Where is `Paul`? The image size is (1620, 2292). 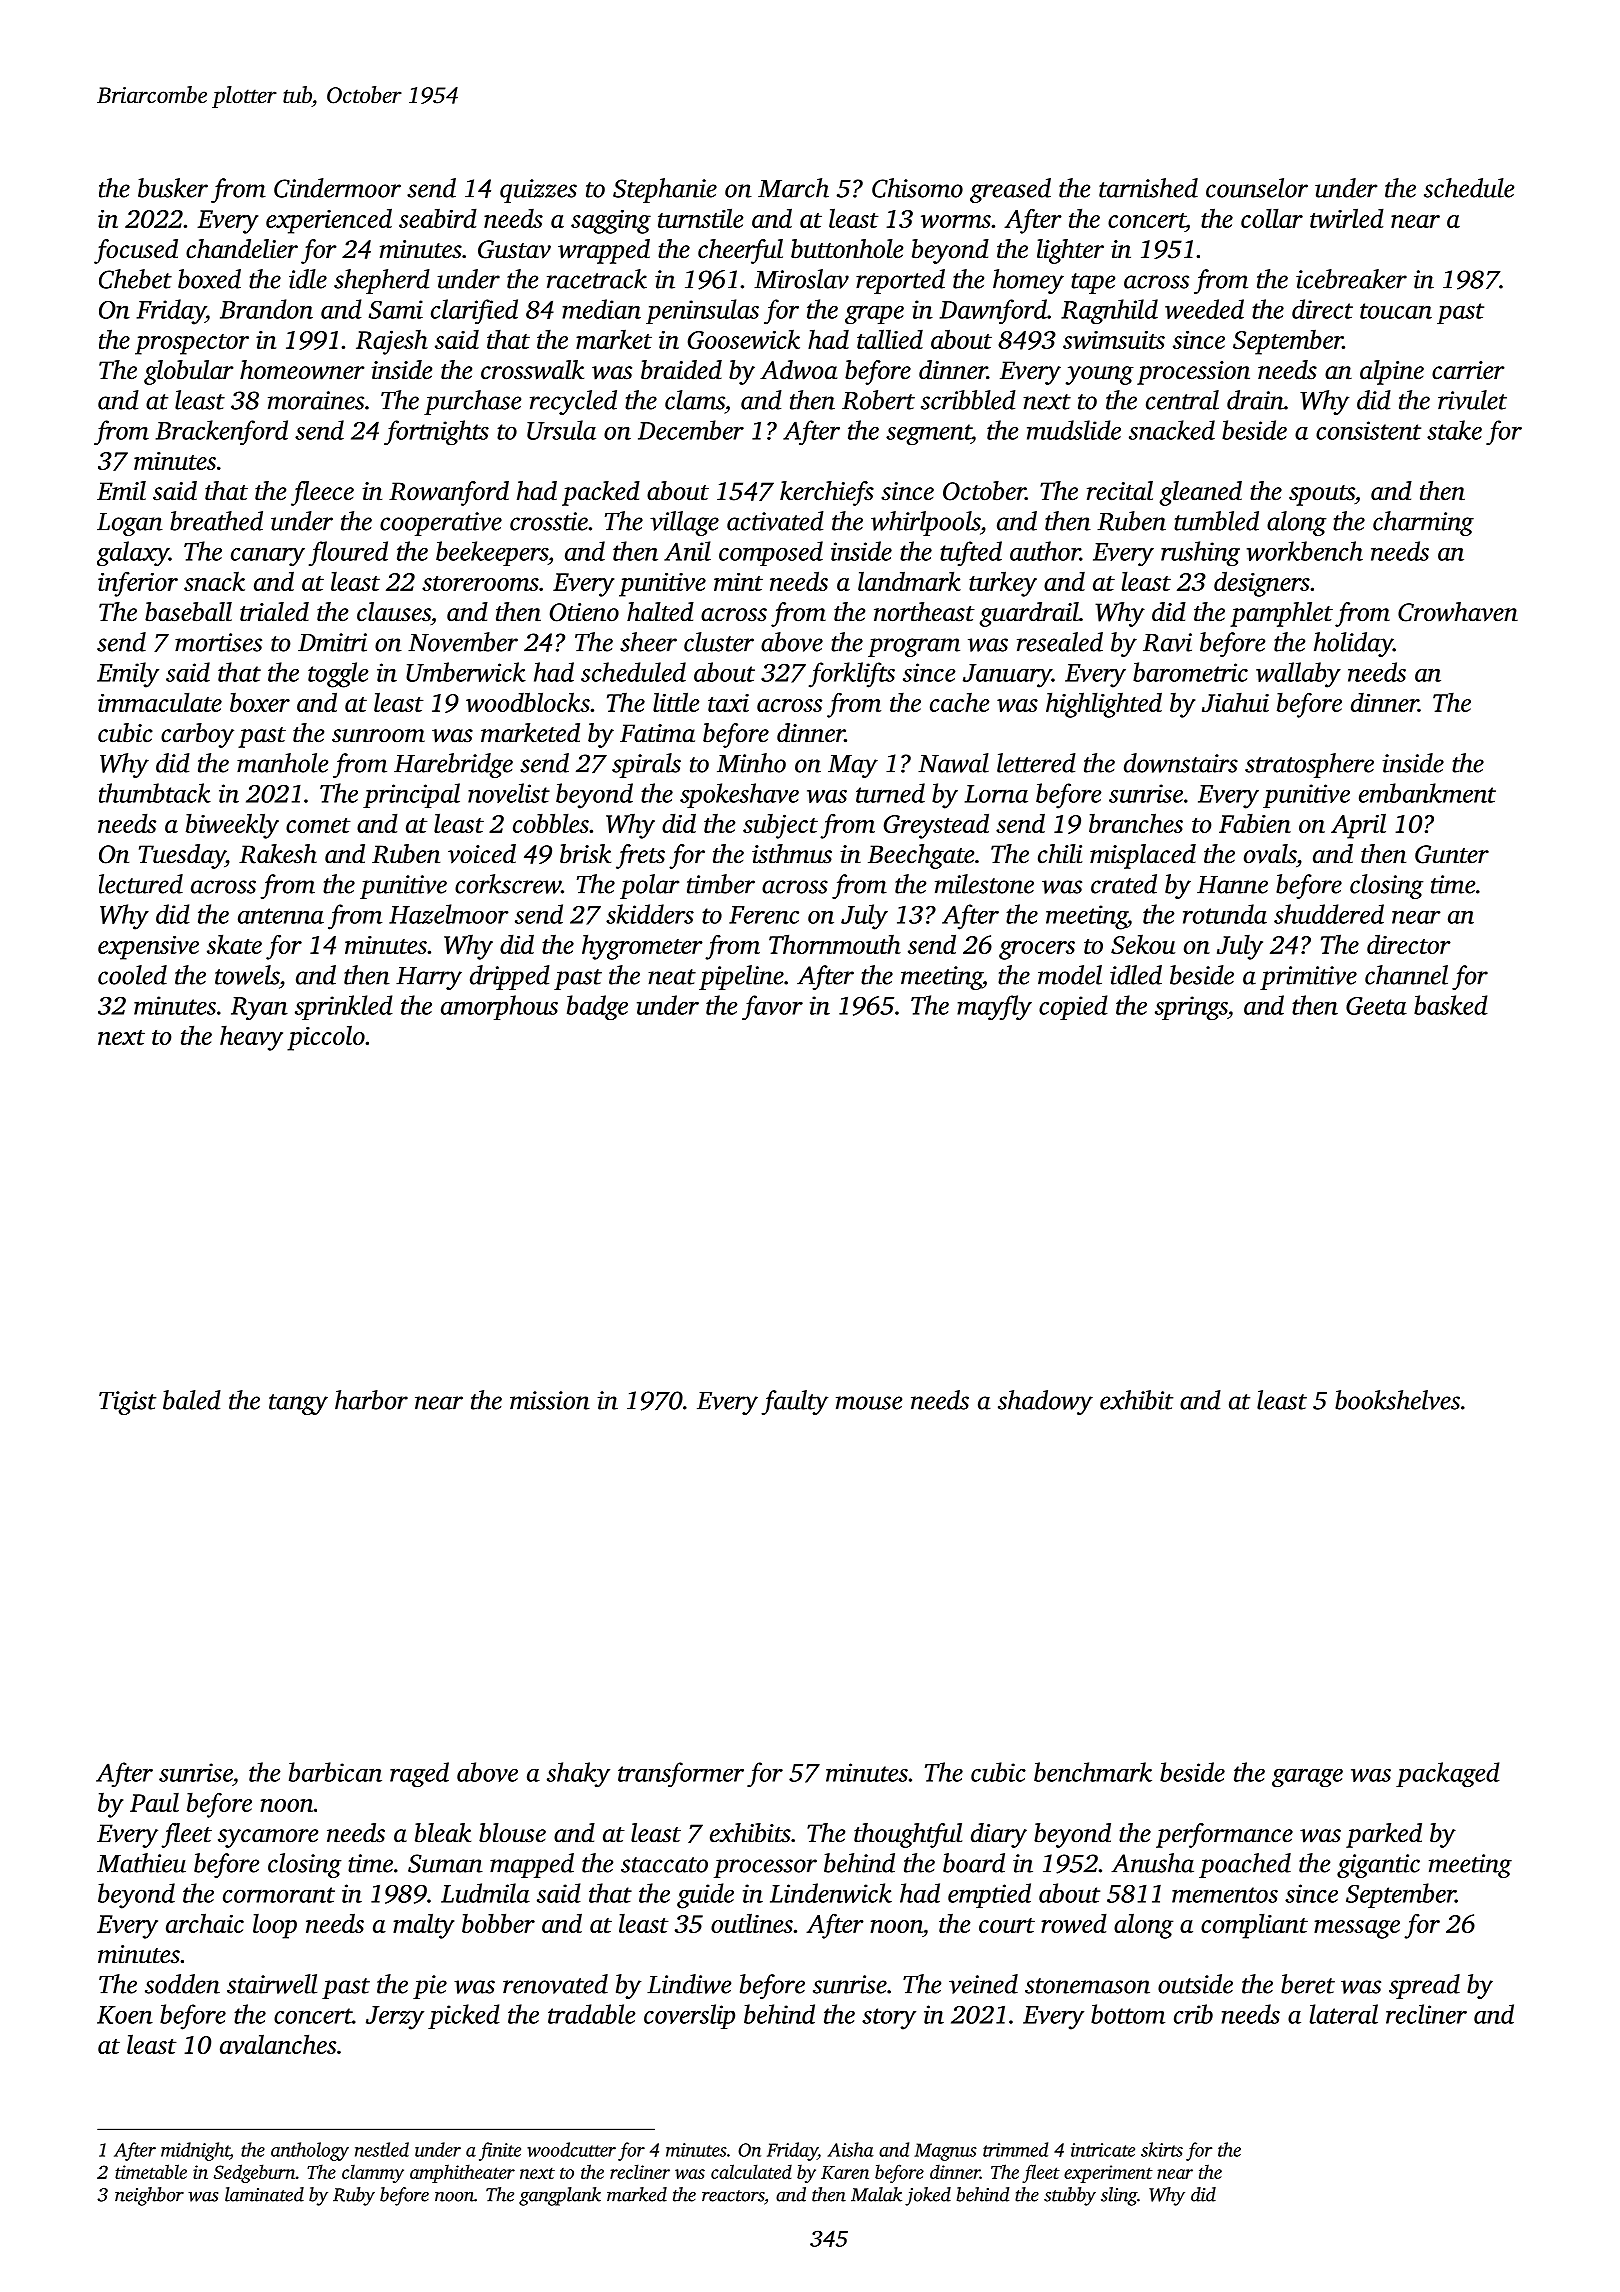 Paul is located at coordinates (154, 1802).
